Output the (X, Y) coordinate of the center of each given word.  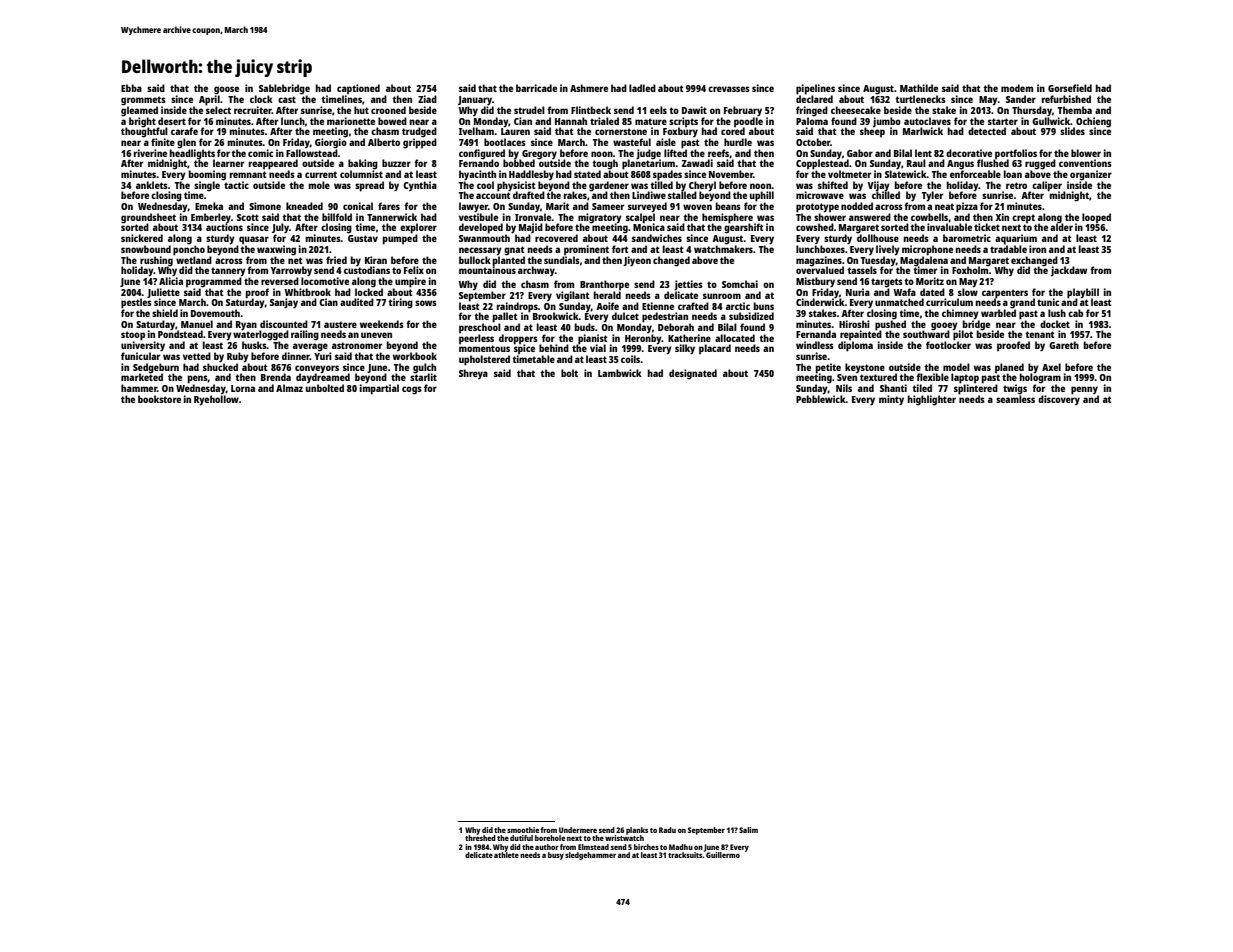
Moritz (930, 281)
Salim (748, 830)
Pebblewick (821, 399)
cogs (412, 390)
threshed (480, 838)
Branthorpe (604, 285)
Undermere (578, 830)
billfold (337, 217)
